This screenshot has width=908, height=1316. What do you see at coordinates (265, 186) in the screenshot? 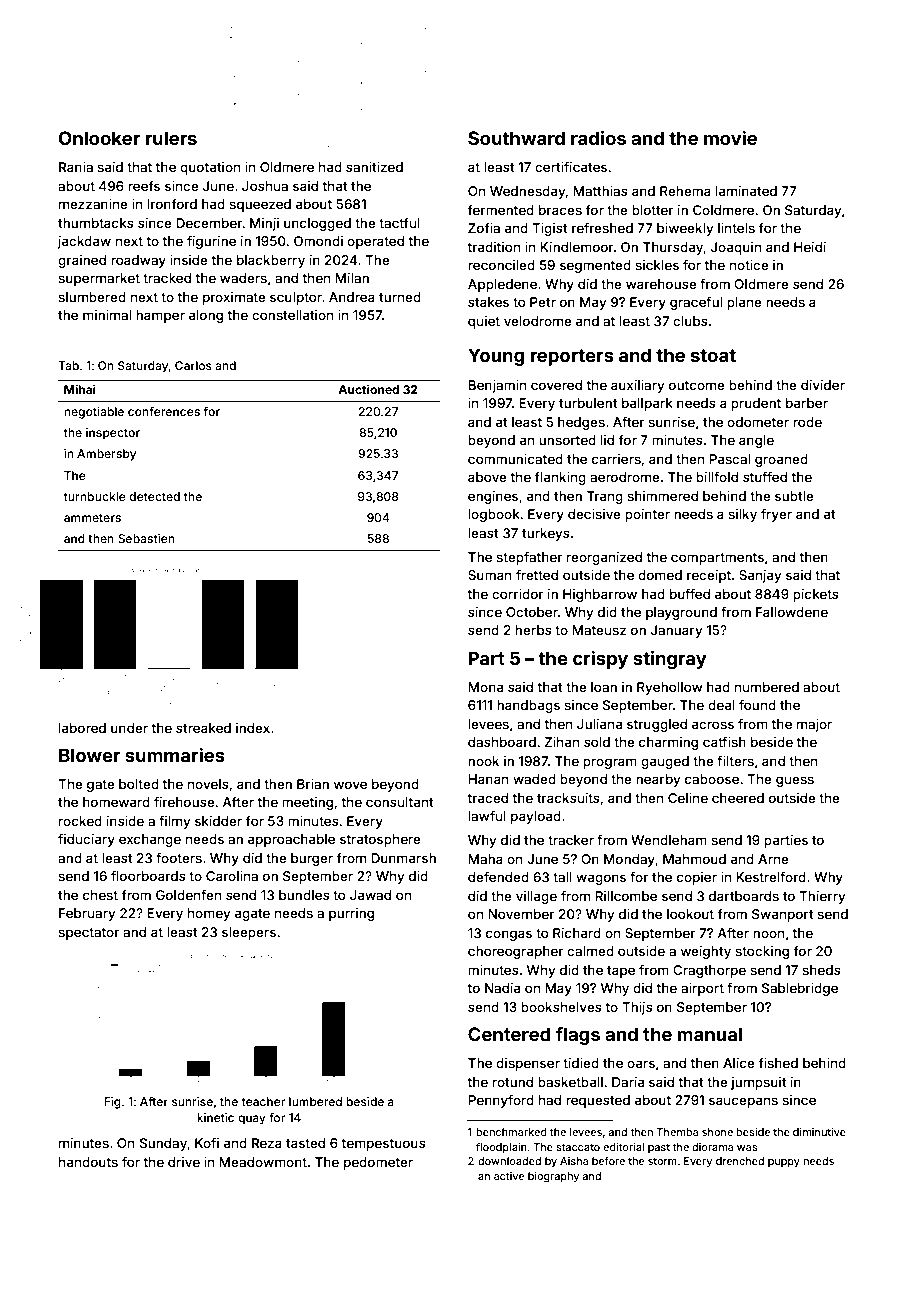
I see `Joshua` at bounding box center [265, 186].
